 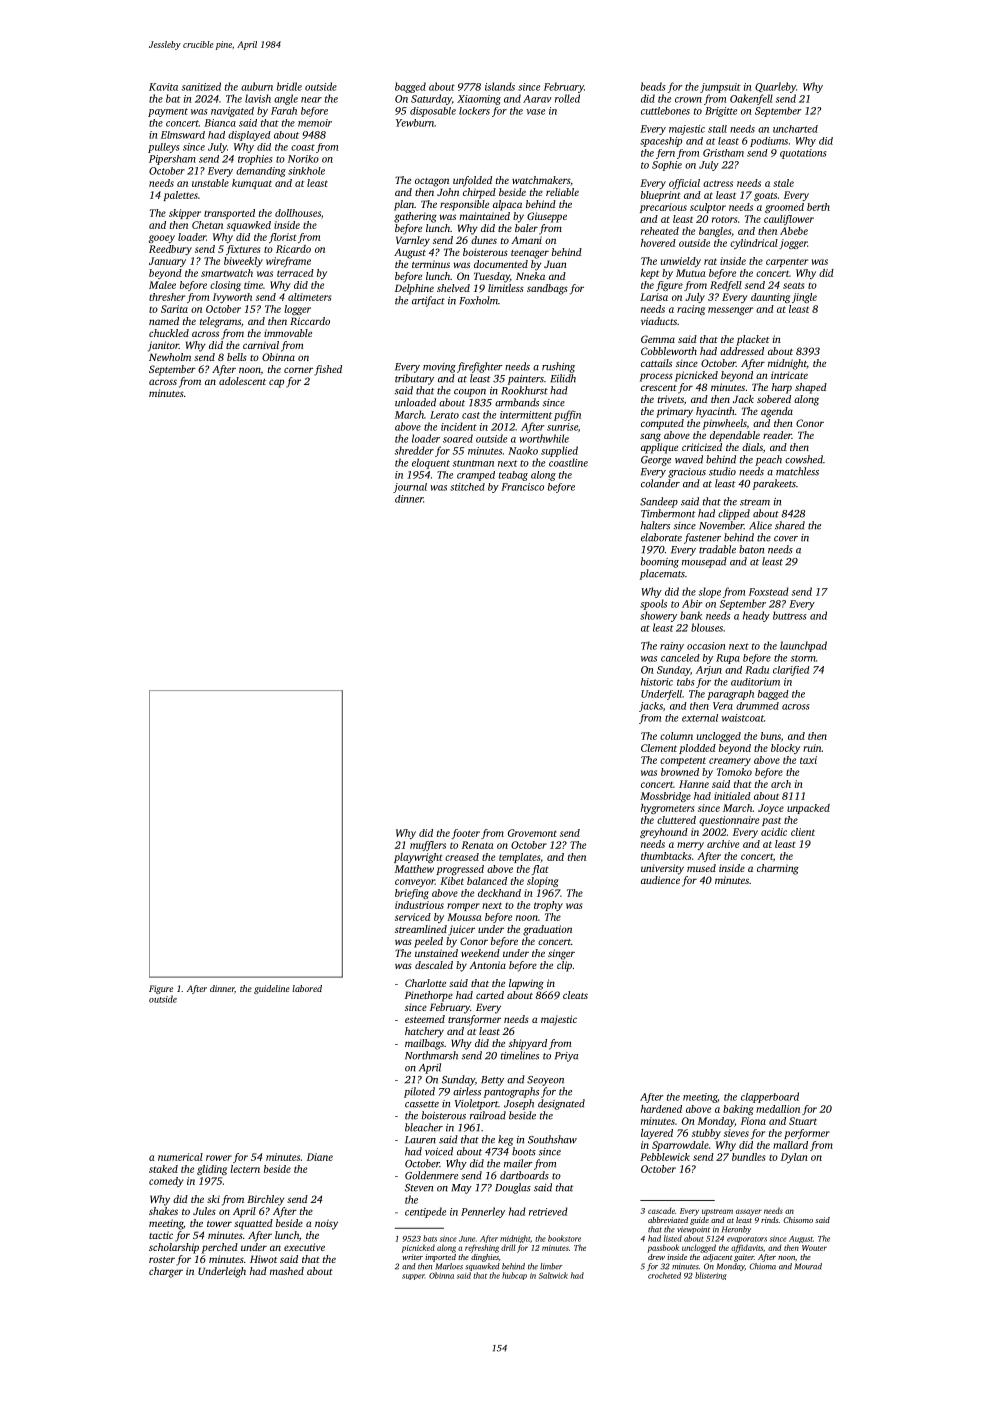 What do you see at coordinates (172, 160) in the screenshot?
I see `Pipersham` at bounding box center [172, 160].
